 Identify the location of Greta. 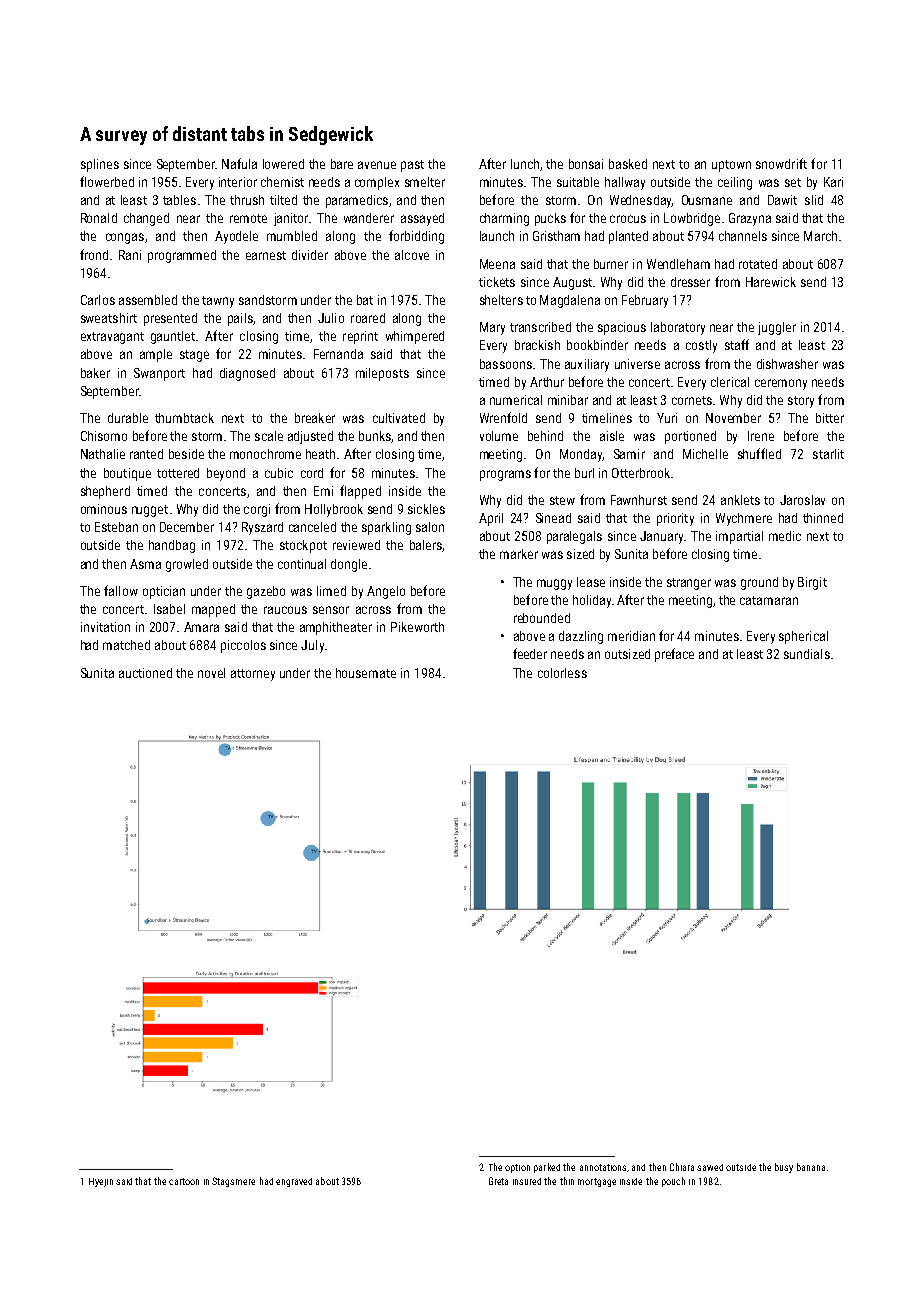
(498, 1181).
